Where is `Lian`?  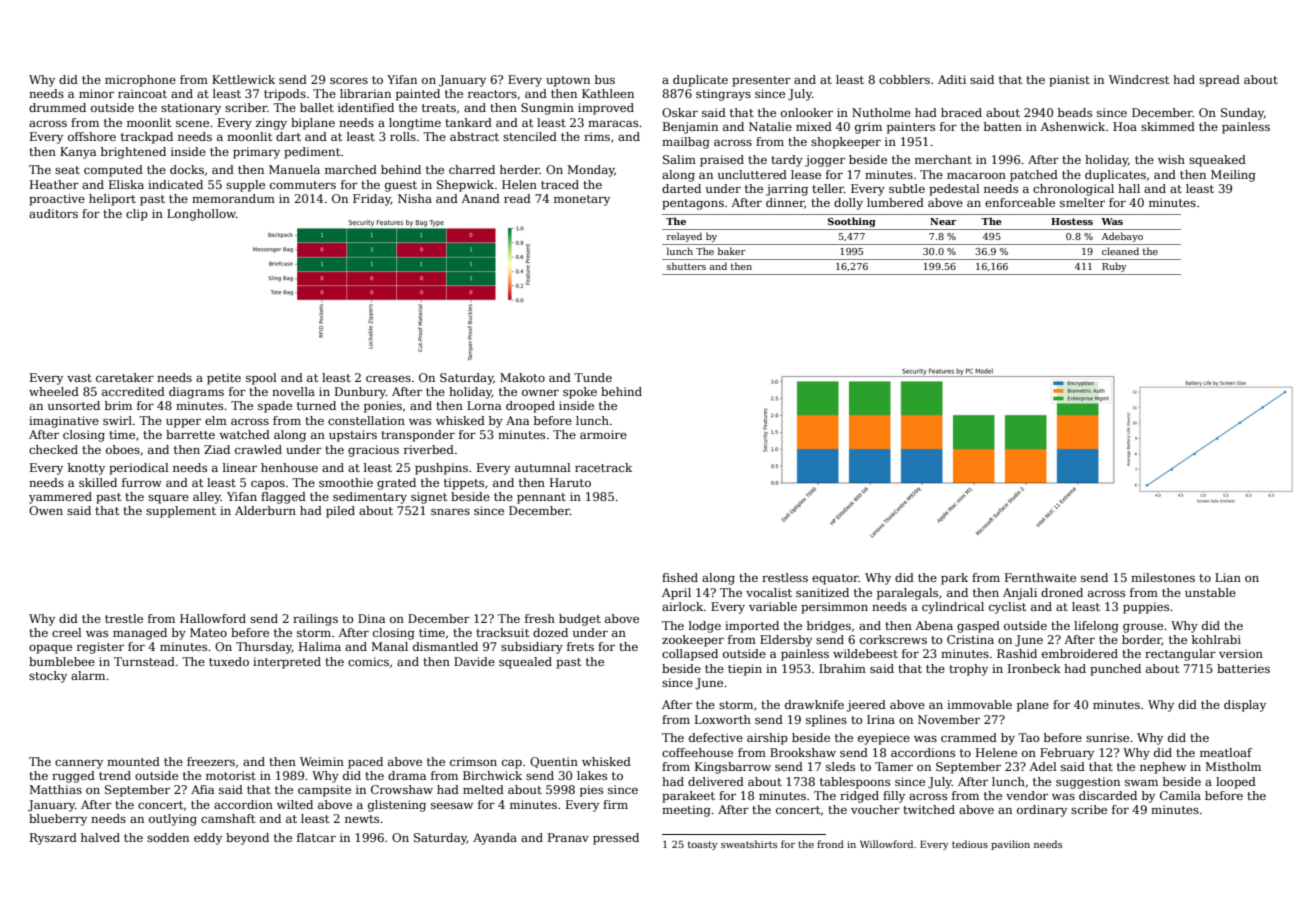
Lian is located at coordinates (1228, 577).
